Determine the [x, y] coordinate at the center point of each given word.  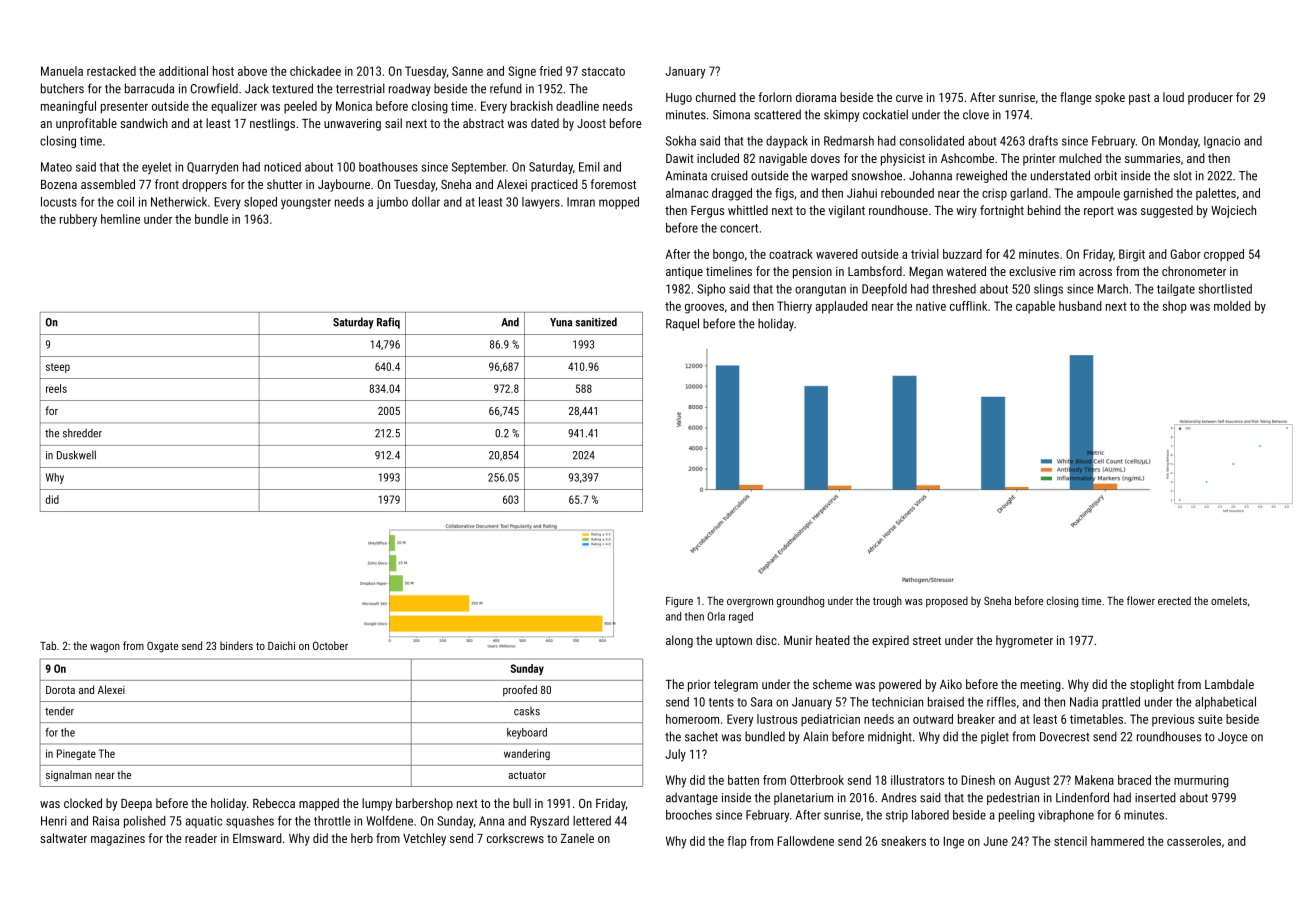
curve [909, 98]
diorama [816, 97]
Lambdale [1229, 684]
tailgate [1176, 290]
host [223, 71]
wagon [105, 648]
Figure [679, 602]
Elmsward [257, 838]
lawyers [541, 203]
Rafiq [388, 323]
